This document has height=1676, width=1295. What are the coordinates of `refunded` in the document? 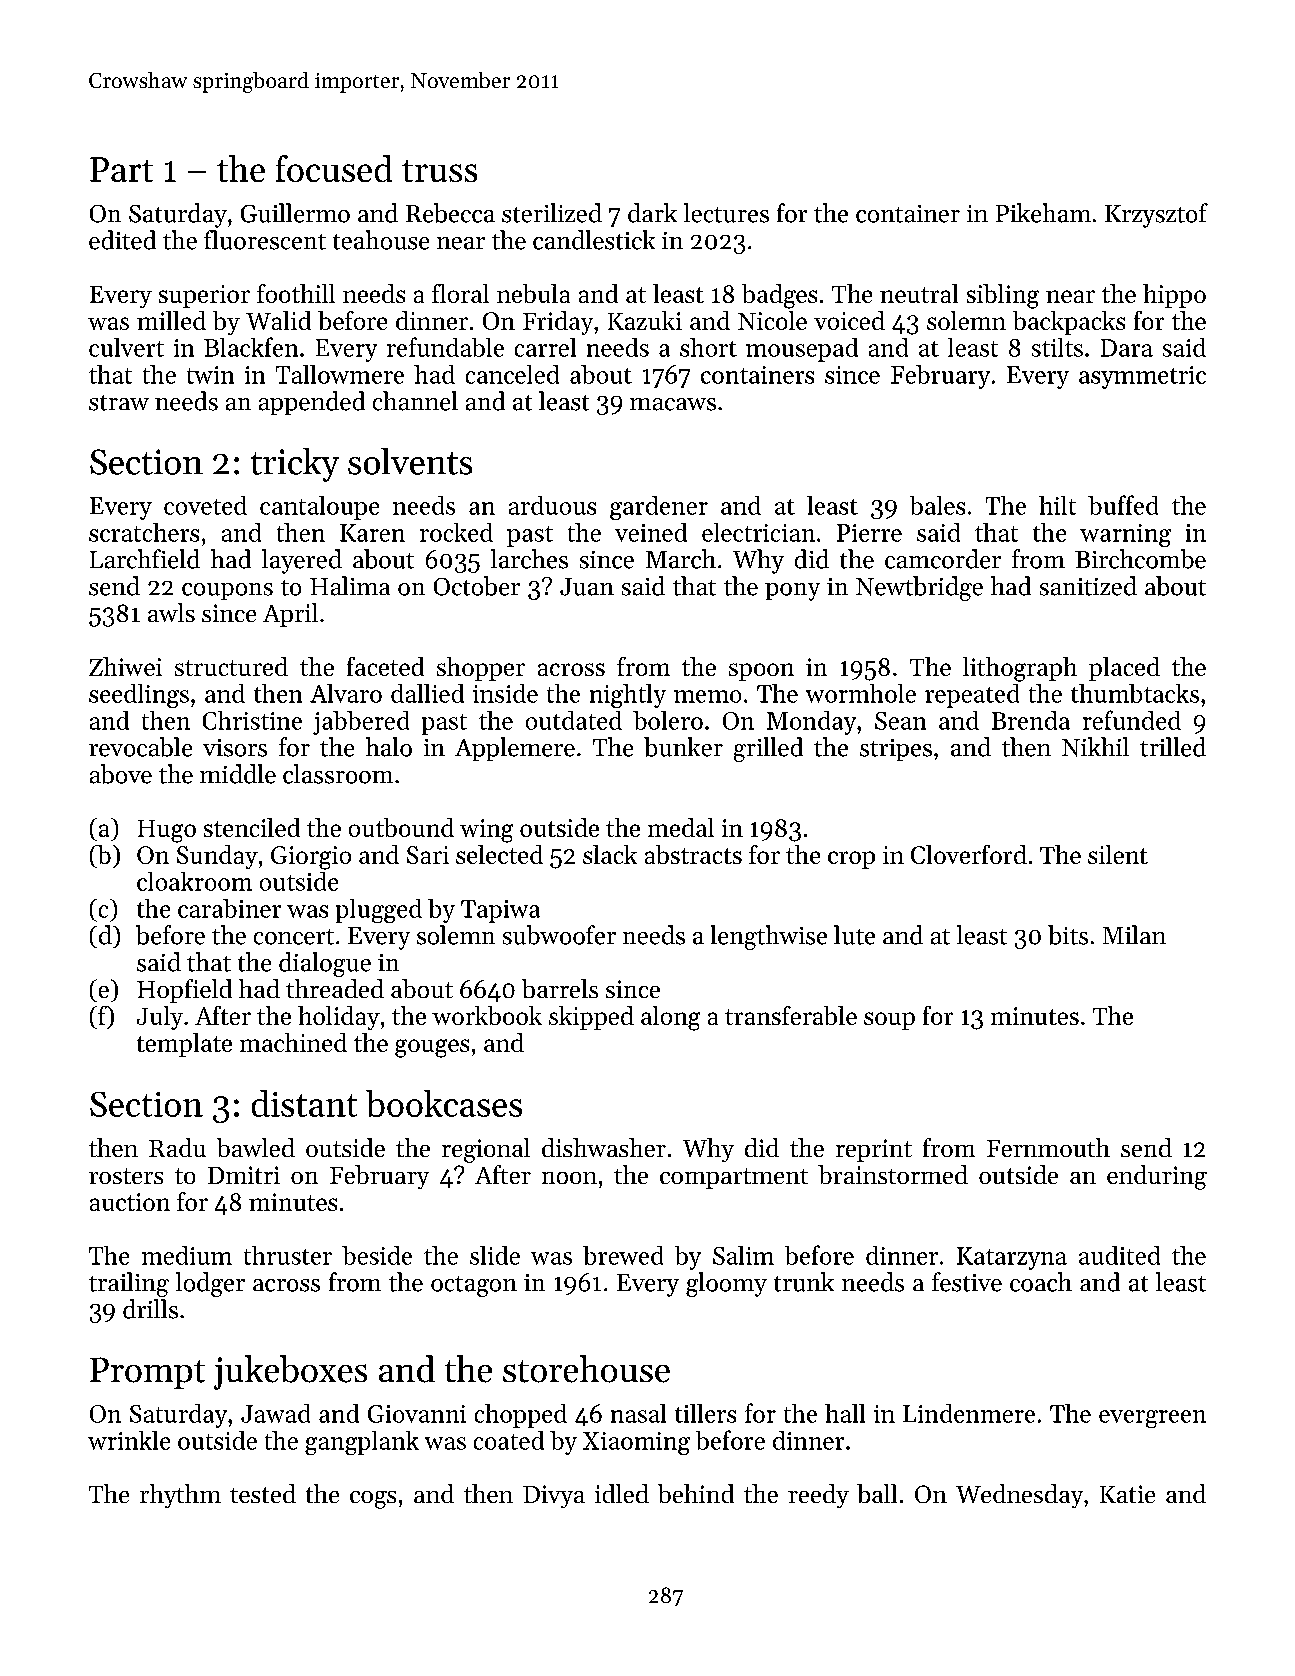 It's located at (1132, 720).
